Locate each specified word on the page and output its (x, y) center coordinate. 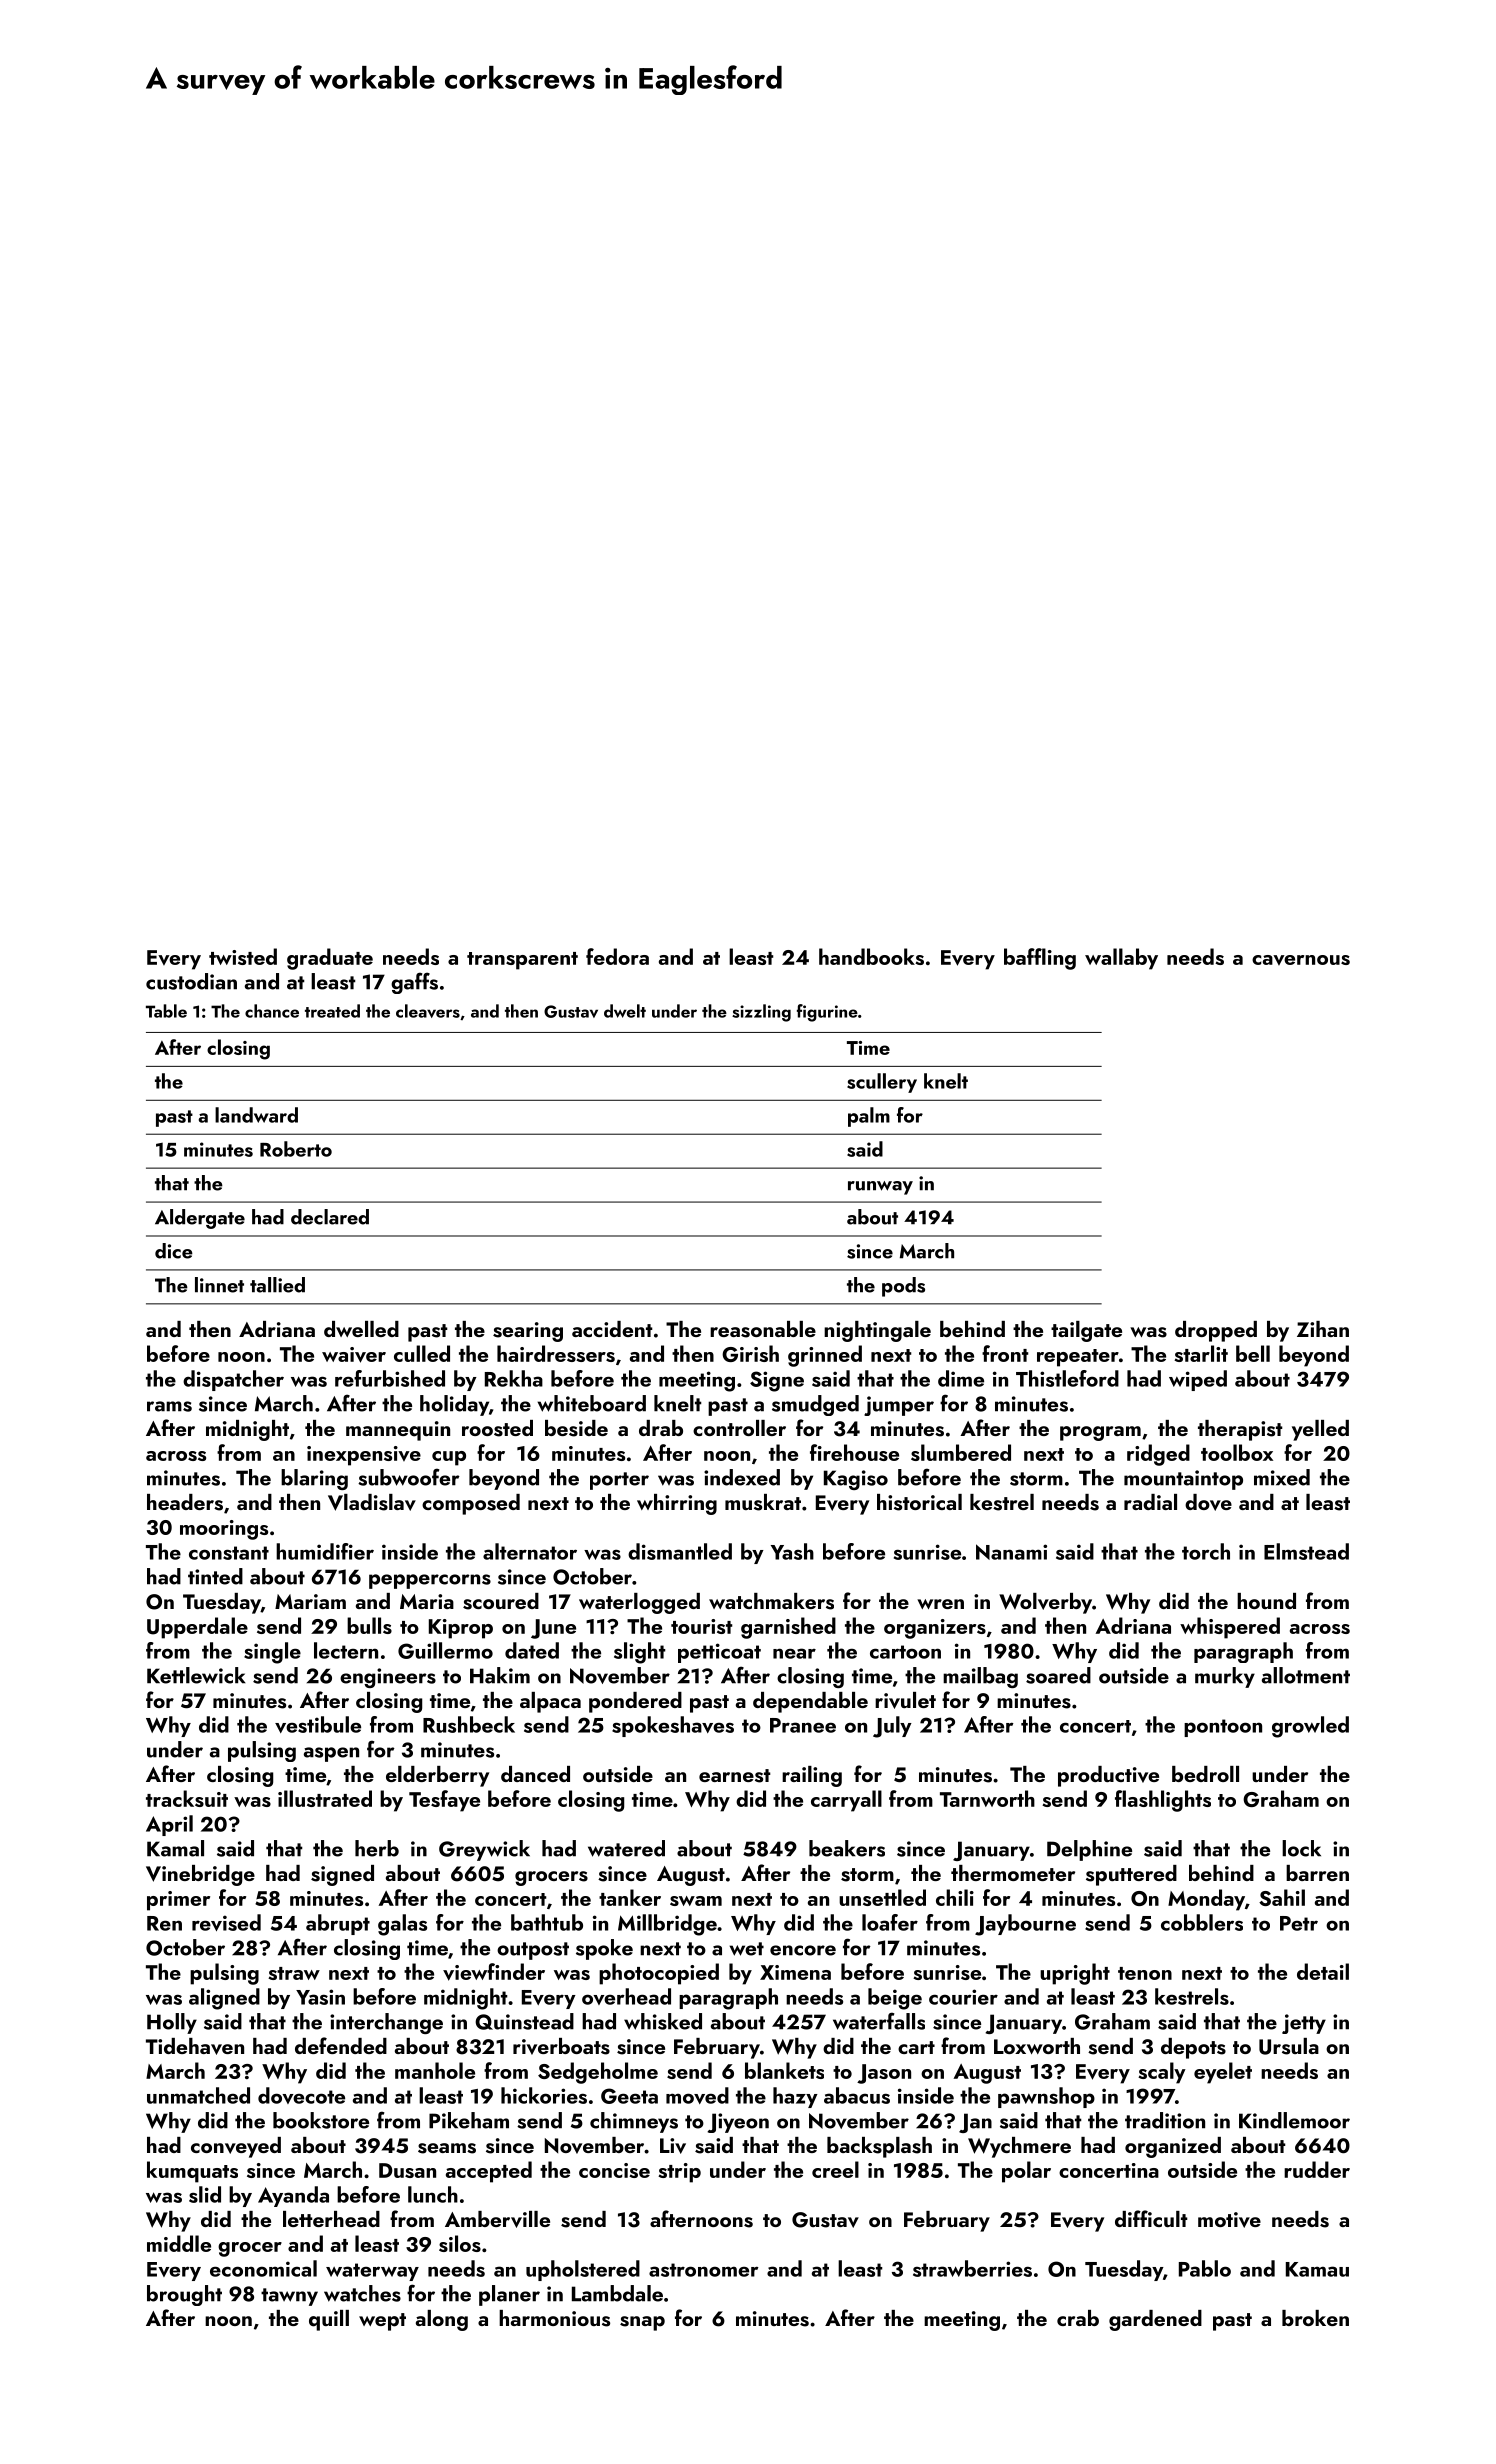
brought (184, 2295)
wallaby (1121, 959)
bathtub (547, 1922)
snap (642, 2323)
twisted (243, 956)
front (1005, 1353)
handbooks (871, 956)
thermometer (1013, 1873)
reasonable (763, 1329)
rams (169, 1406)
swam (696, 1901)
